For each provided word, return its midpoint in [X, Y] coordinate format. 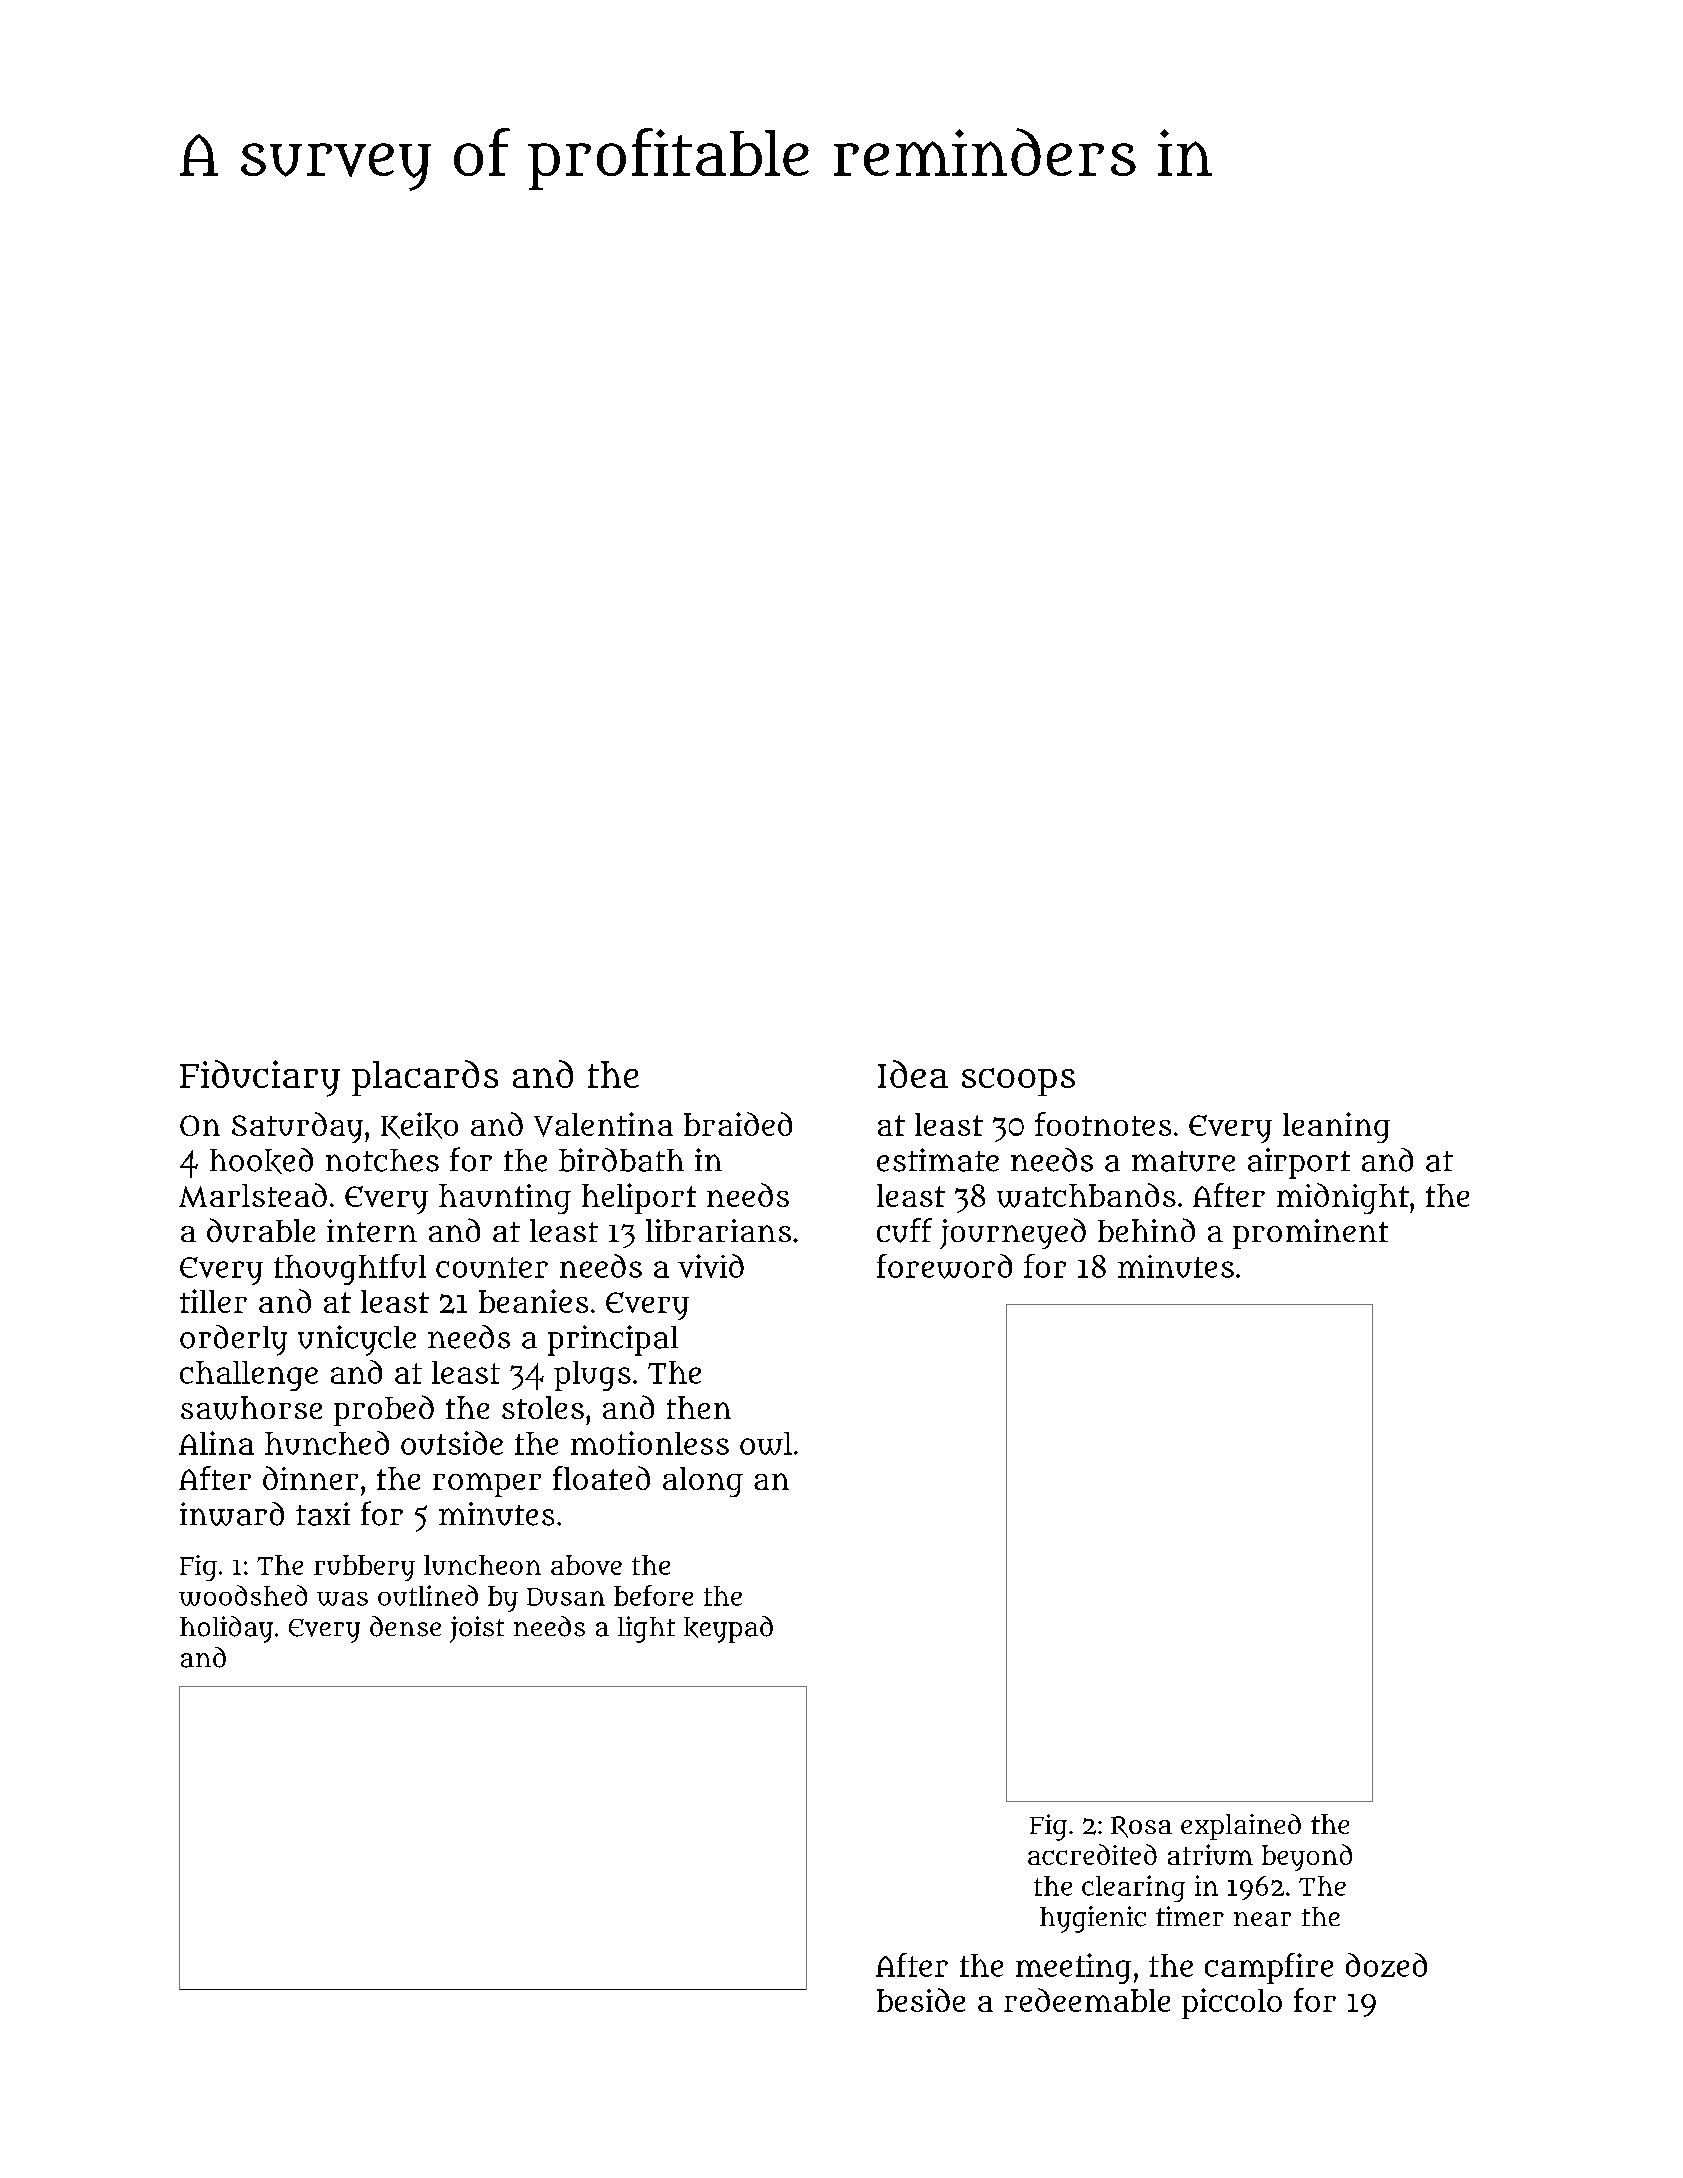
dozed [1386, 1965]
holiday [226, 1629]
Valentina [603, 1124]
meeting [1073, 1968]
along [703, 1482]
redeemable [1087, 2000]
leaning [1336, 1127]
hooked [261, 1161]
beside [921, 2000]
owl [766, 1443]
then [699, 1407]
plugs [592, 1376]
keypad [728, 1629]
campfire [1269, 1968]
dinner [310, 1478]
